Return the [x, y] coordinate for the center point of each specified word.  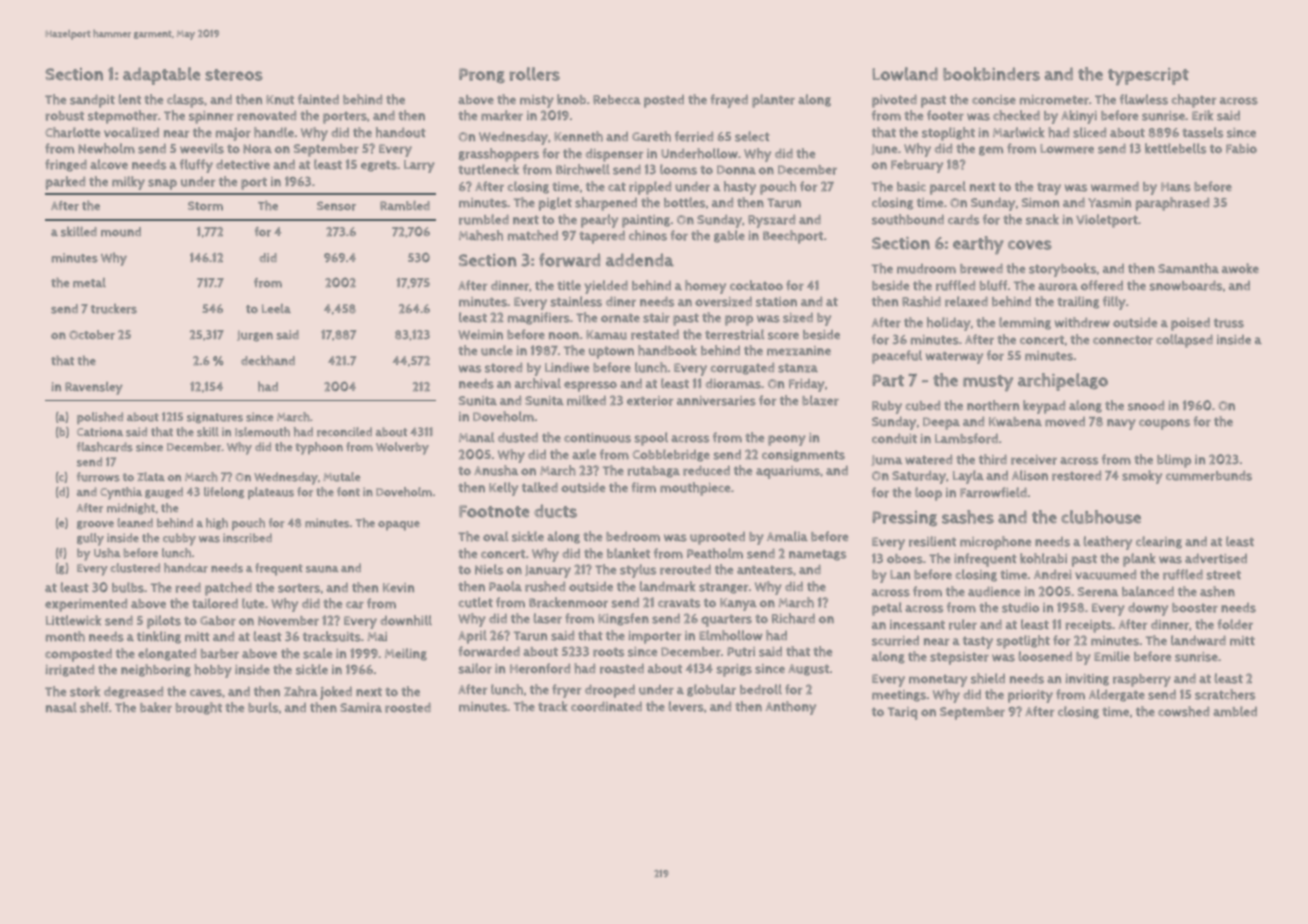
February [917, 166]
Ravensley [94, 388]
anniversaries [716, 400]
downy [1148, 609]
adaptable [162, 76]
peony [787, 440]
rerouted [685, 569]
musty [988, 383]
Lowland [905, 74]
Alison [1030, 475]
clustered [135, 568]
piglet [555, 204]
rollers [534, 74]
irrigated [69, 670]
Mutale [341, 477]
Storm [205, 206]
